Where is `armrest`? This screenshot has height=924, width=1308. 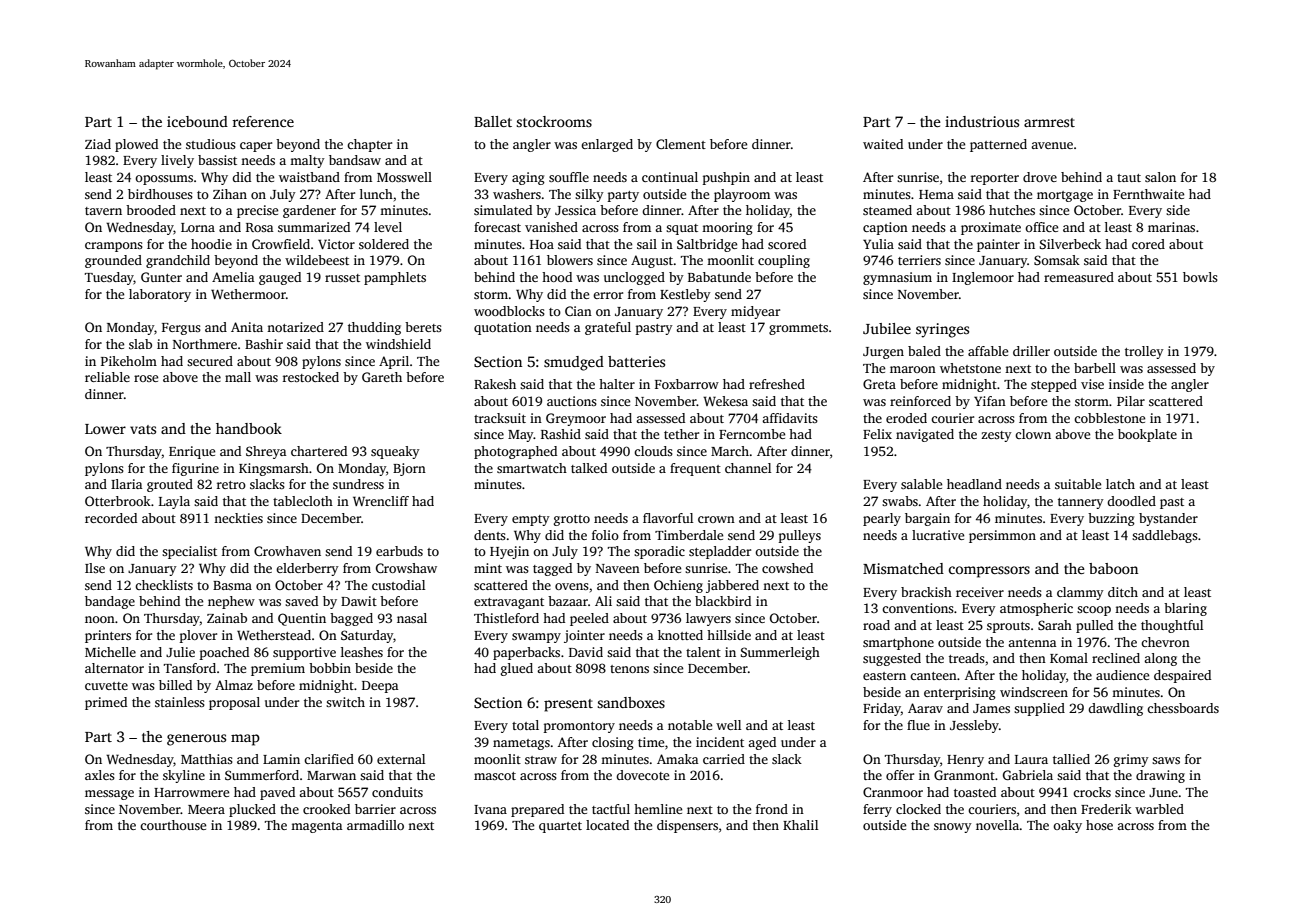
armrest is located at coordinates (1049, 122).
